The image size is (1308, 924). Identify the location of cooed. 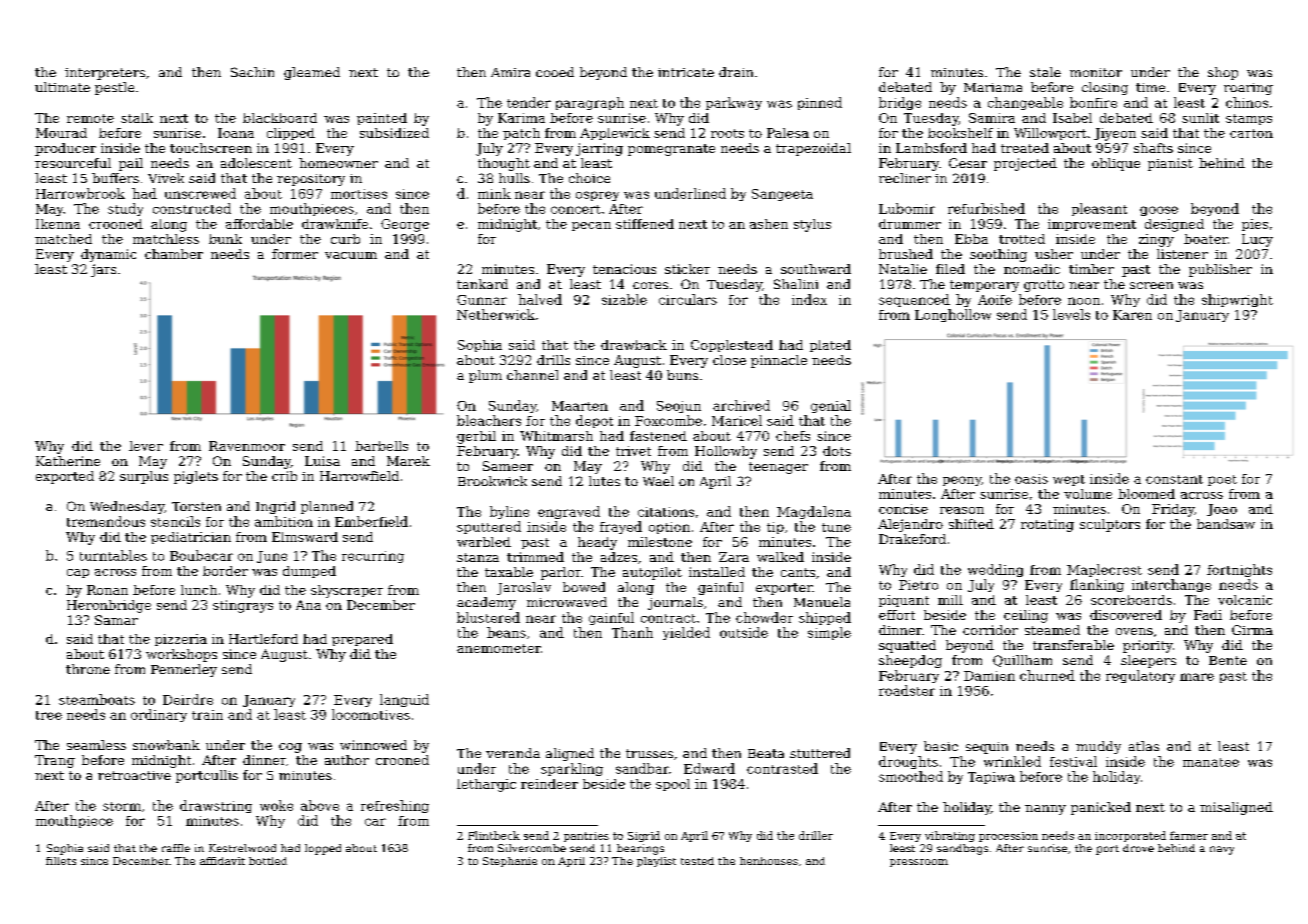
(555, 72).
